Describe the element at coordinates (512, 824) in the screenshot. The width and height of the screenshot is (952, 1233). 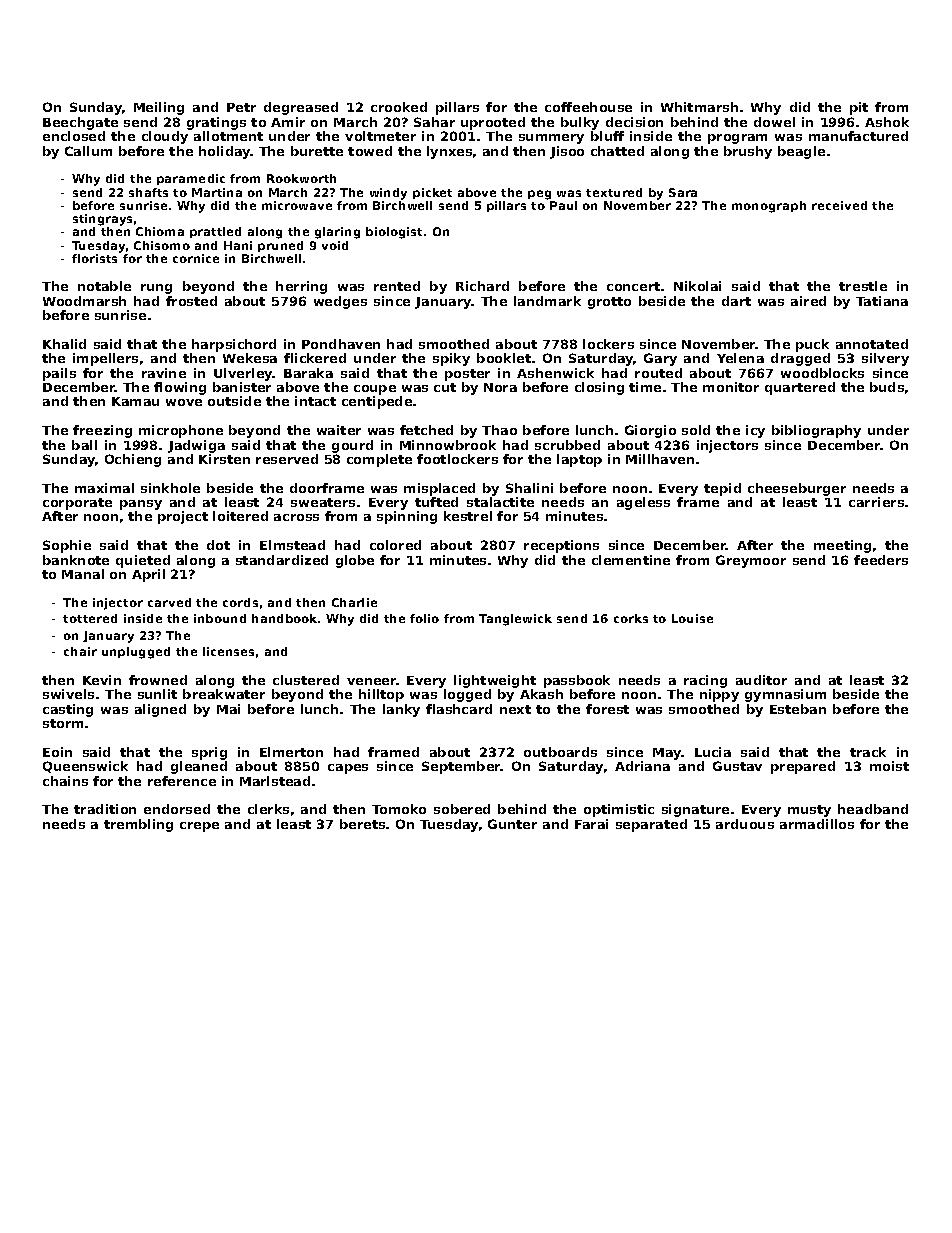
I see `Gunter` at that location.
